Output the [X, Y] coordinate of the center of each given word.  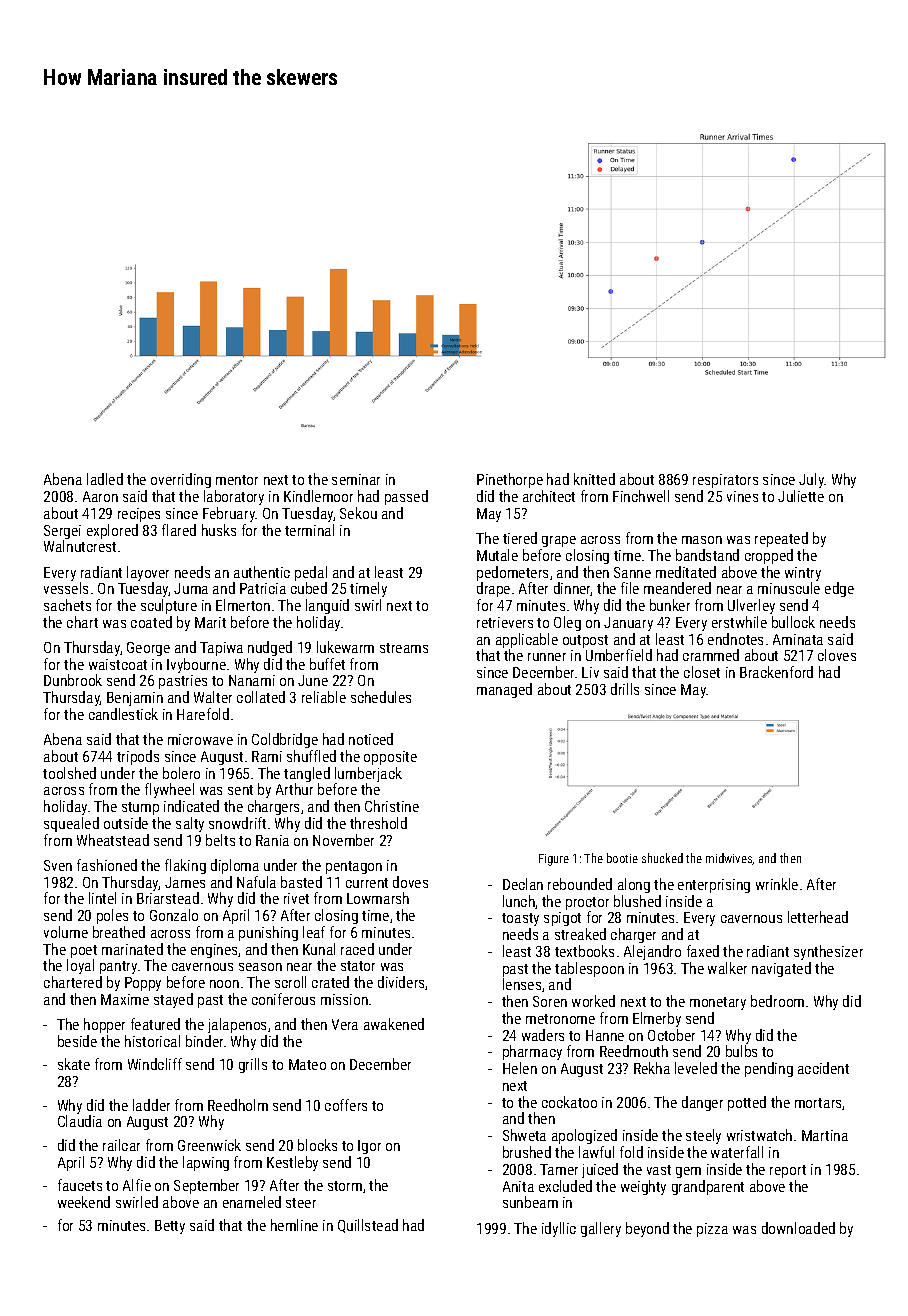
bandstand [707, 555]
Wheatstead [113, 840]
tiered [520, 538]
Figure [554, 860]
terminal [309, 530]
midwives [729, 859]
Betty [170, 1227]
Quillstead [368, 1226]
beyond [647, 1229]
